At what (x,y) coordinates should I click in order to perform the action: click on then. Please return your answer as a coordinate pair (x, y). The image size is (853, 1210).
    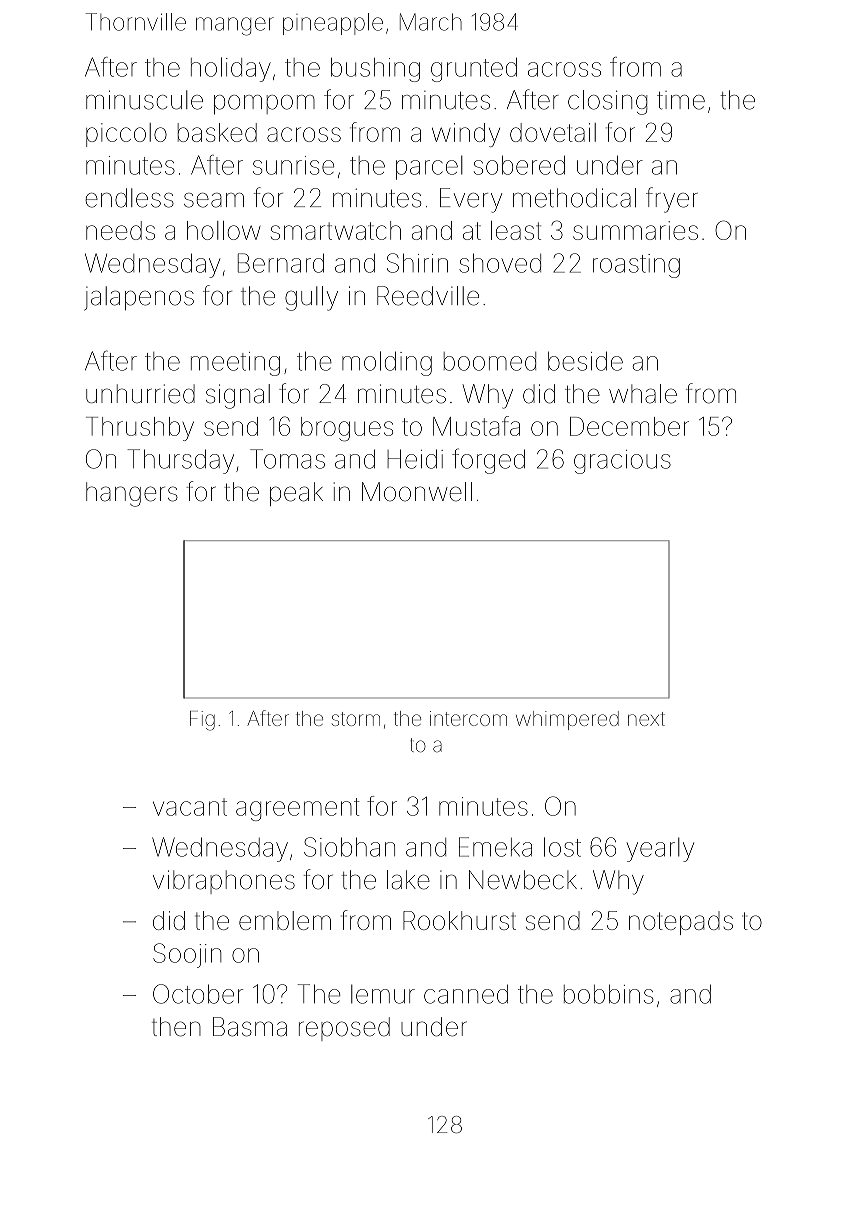
    Looking at the image, I should click on (176, 1027).
